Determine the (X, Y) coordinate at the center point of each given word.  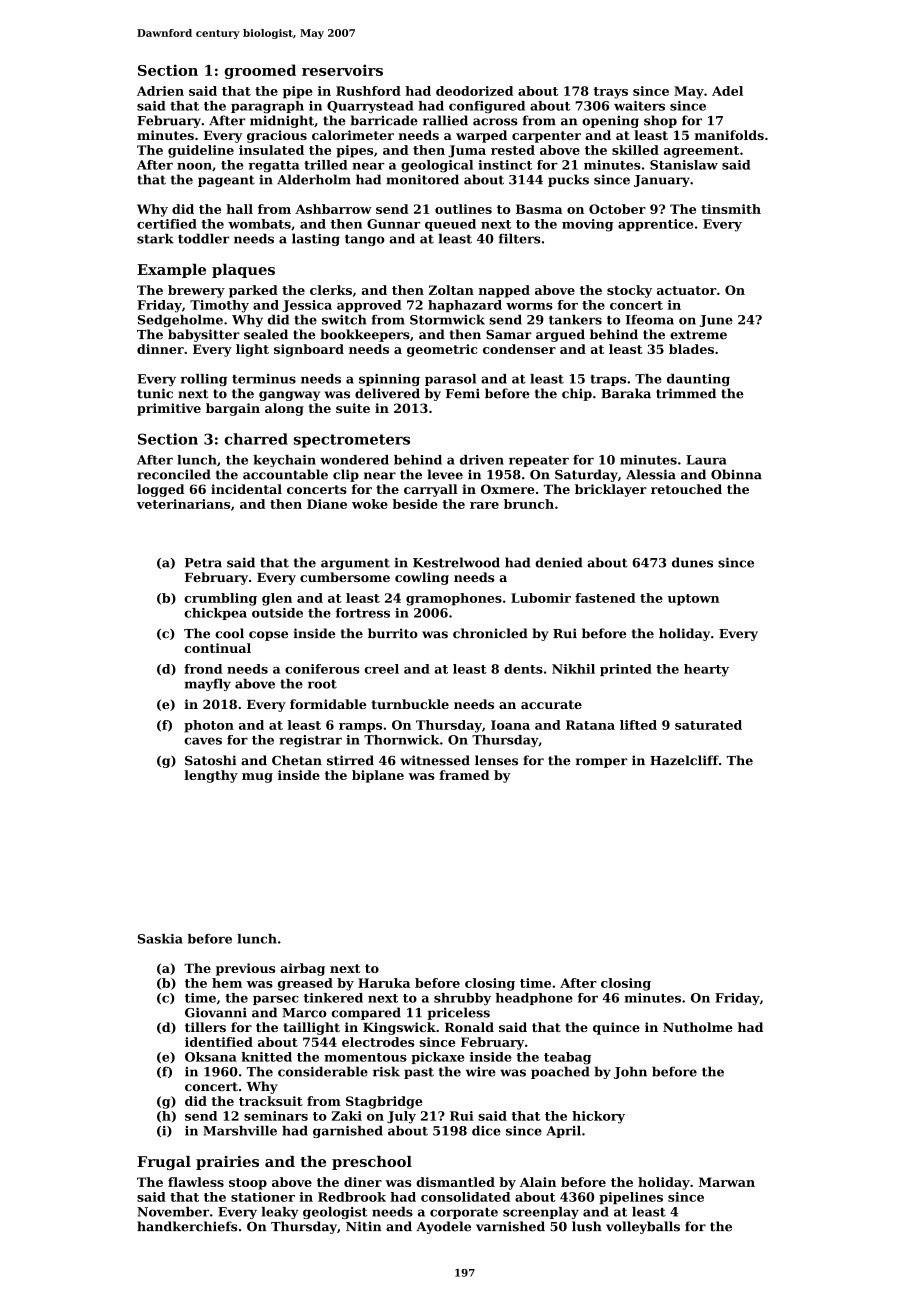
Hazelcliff (684, 760)
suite (353, 408)
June (716, 321)
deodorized (474, 91)
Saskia (160, 939)
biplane (378, 776)
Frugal (164, 1163)
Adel (727, 91)
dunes (692, 562)
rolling (204, 380)
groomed (260, 71)
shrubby (462, 999)
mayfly (208, 684)
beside (415, 504)
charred (256, 439)
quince (616, 1028)
